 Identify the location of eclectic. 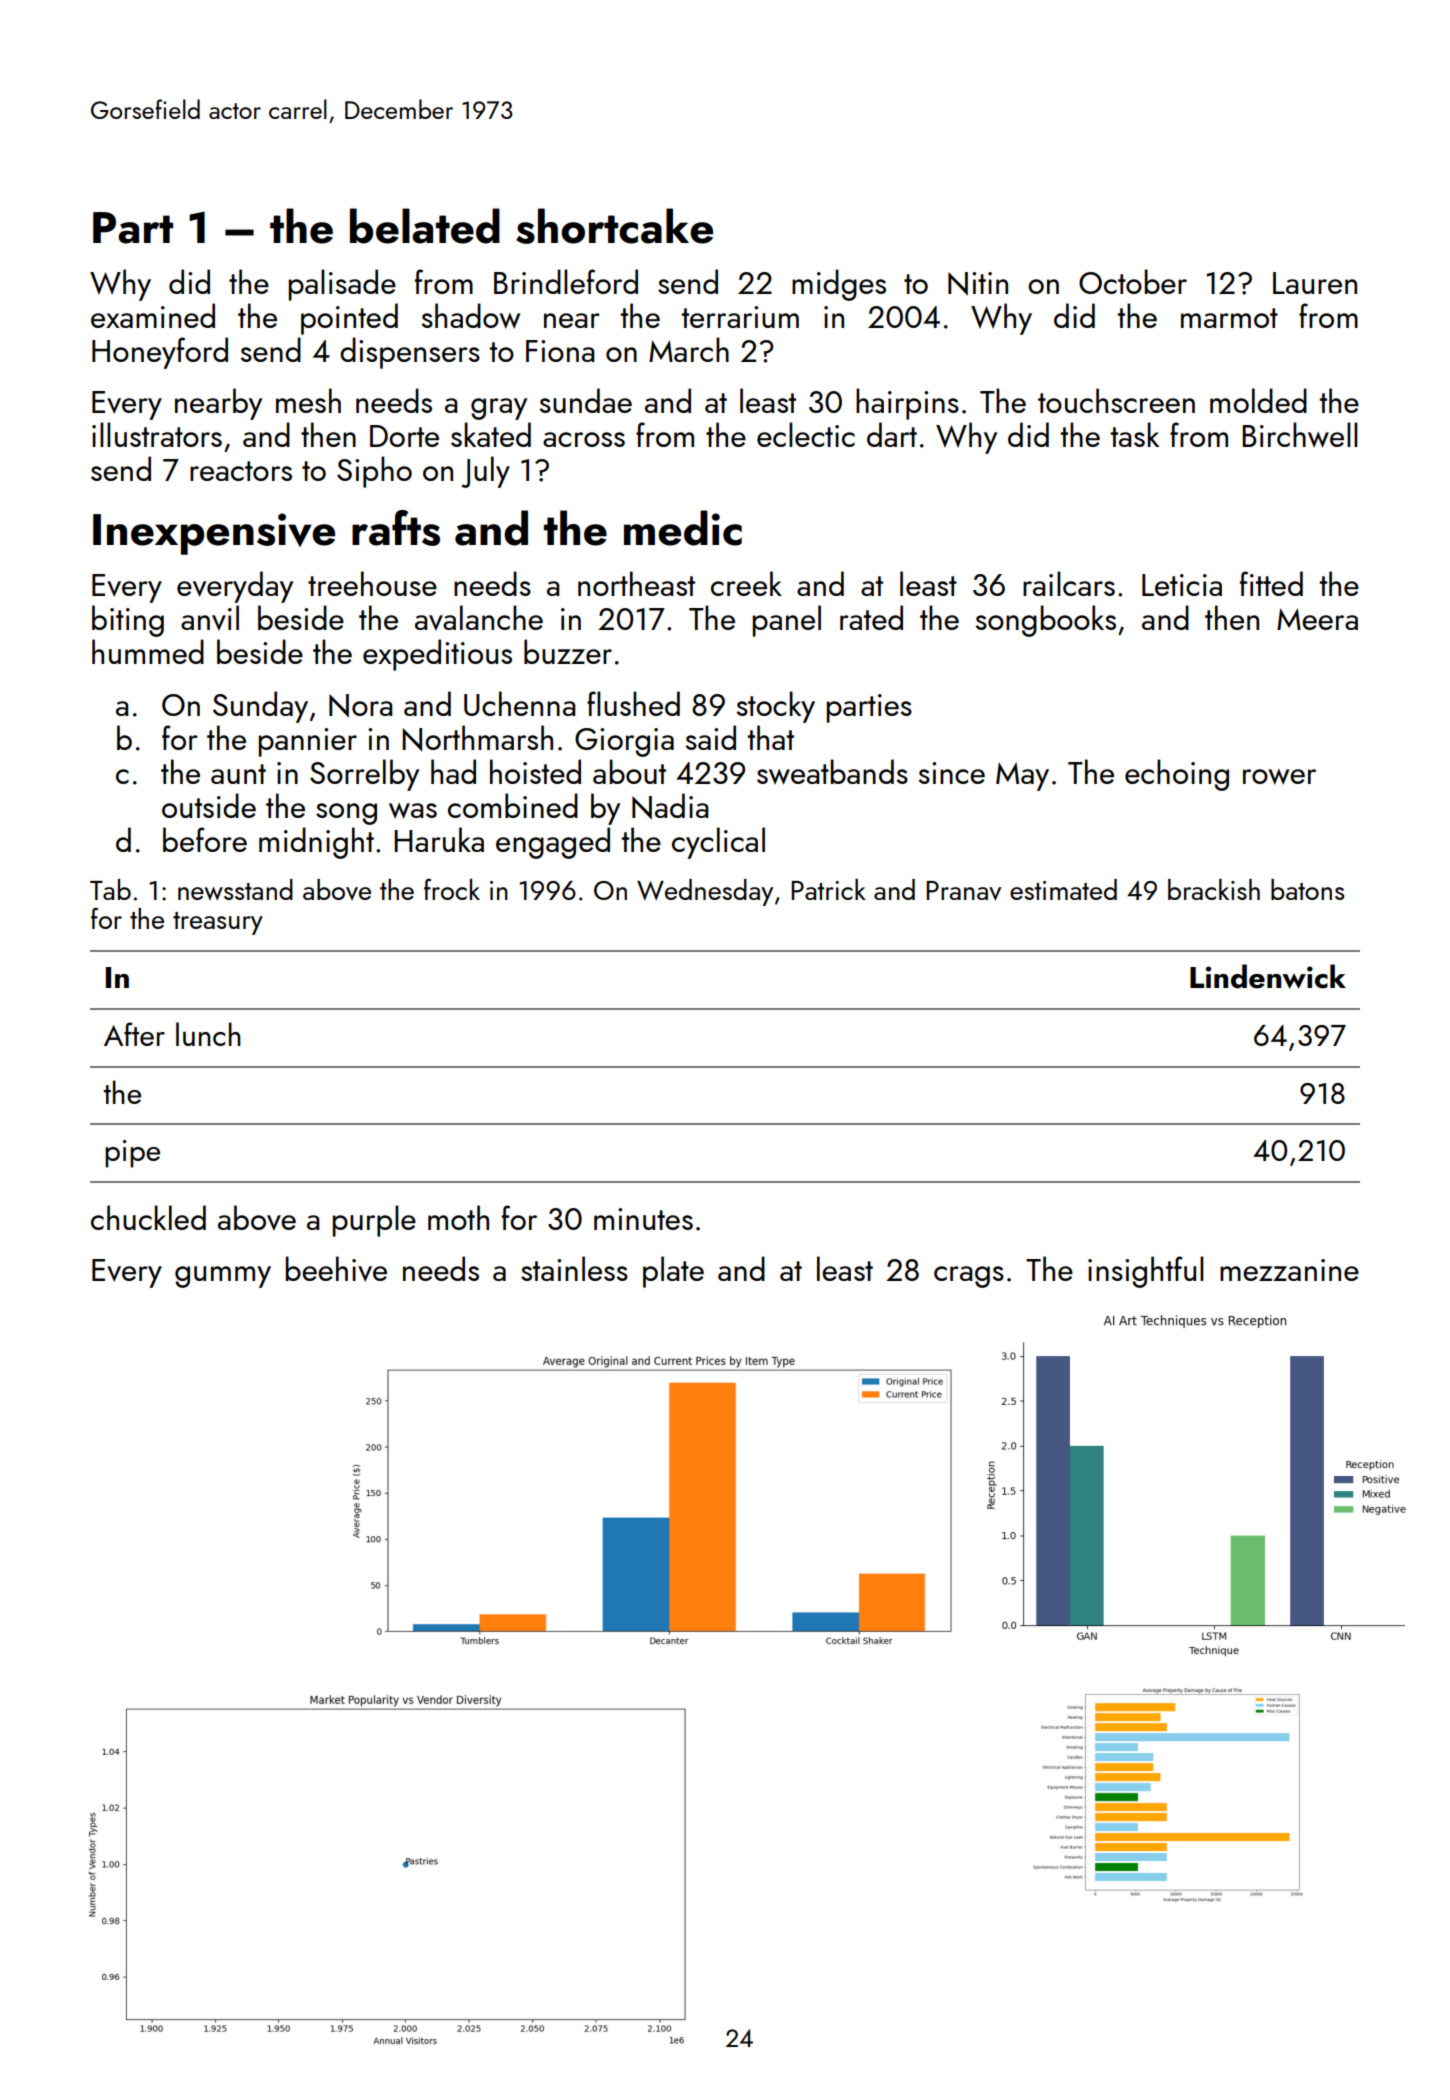
(806, 434).
